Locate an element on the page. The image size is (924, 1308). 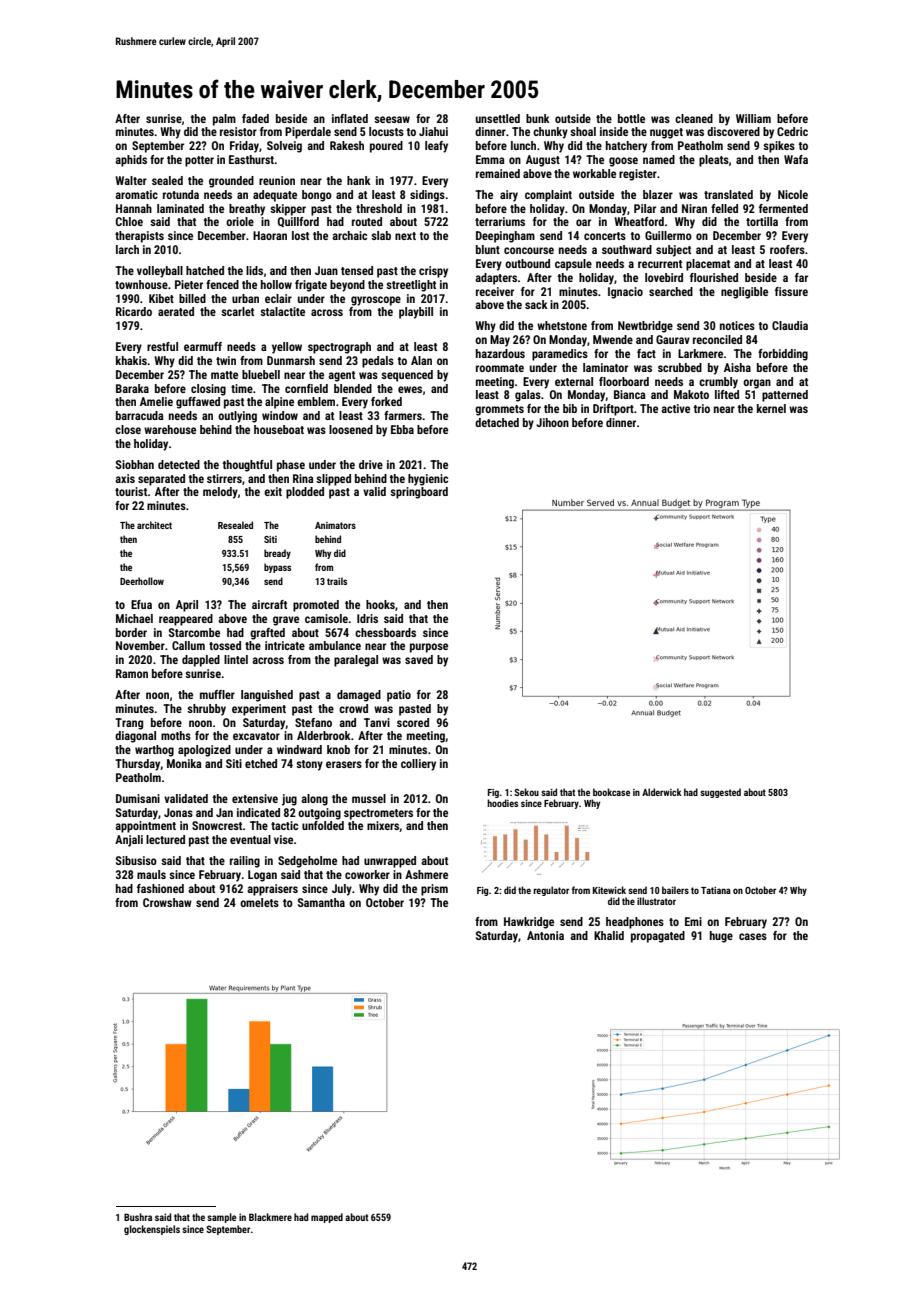
trio is located at coordinates (702, 408).
